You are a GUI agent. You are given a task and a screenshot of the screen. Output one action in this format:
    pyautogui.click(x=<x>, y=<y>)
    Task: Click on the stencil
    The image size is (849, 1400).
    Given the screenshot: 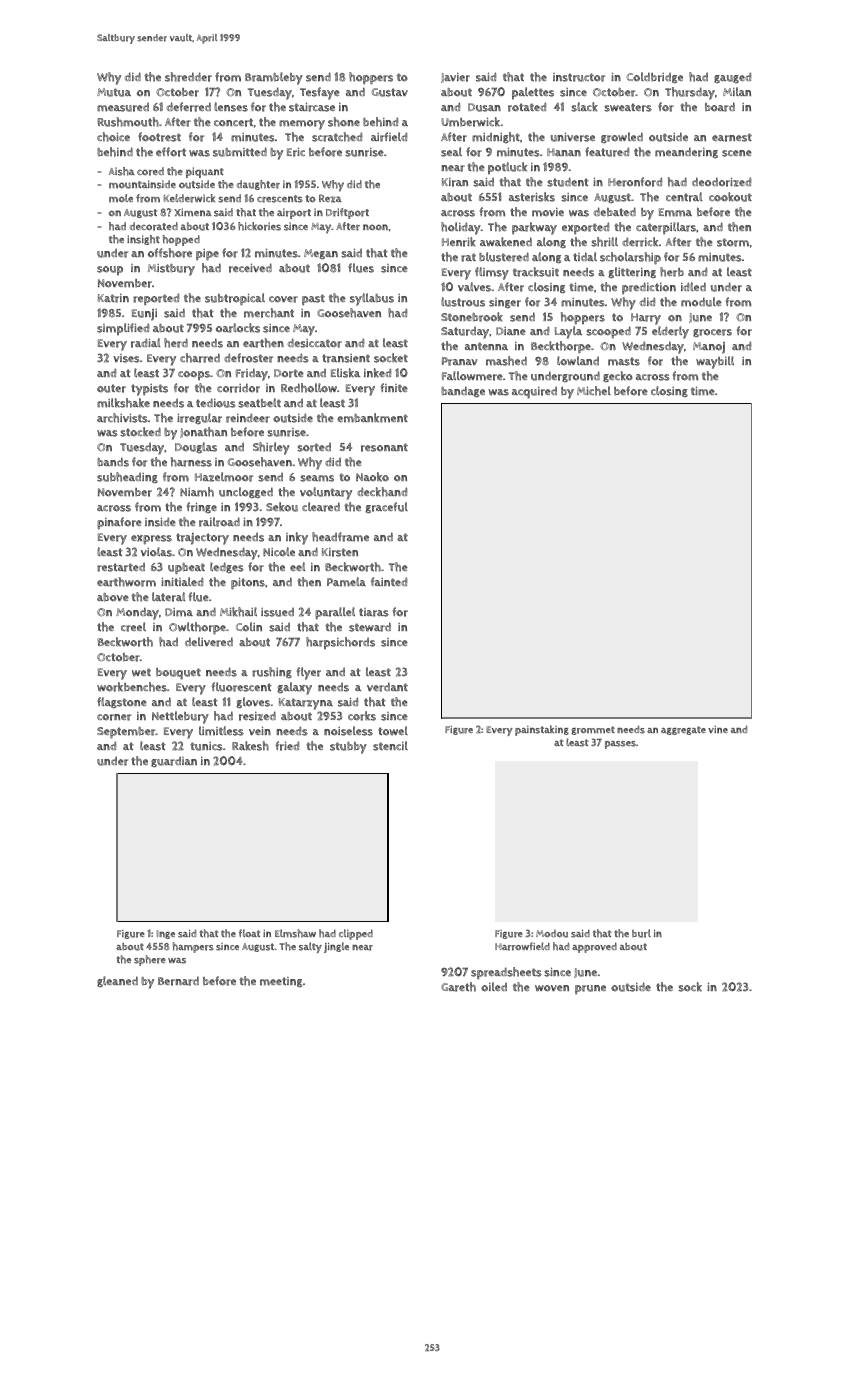 What is the action you would take?
    pyautogui.click(x=390, y=746)
